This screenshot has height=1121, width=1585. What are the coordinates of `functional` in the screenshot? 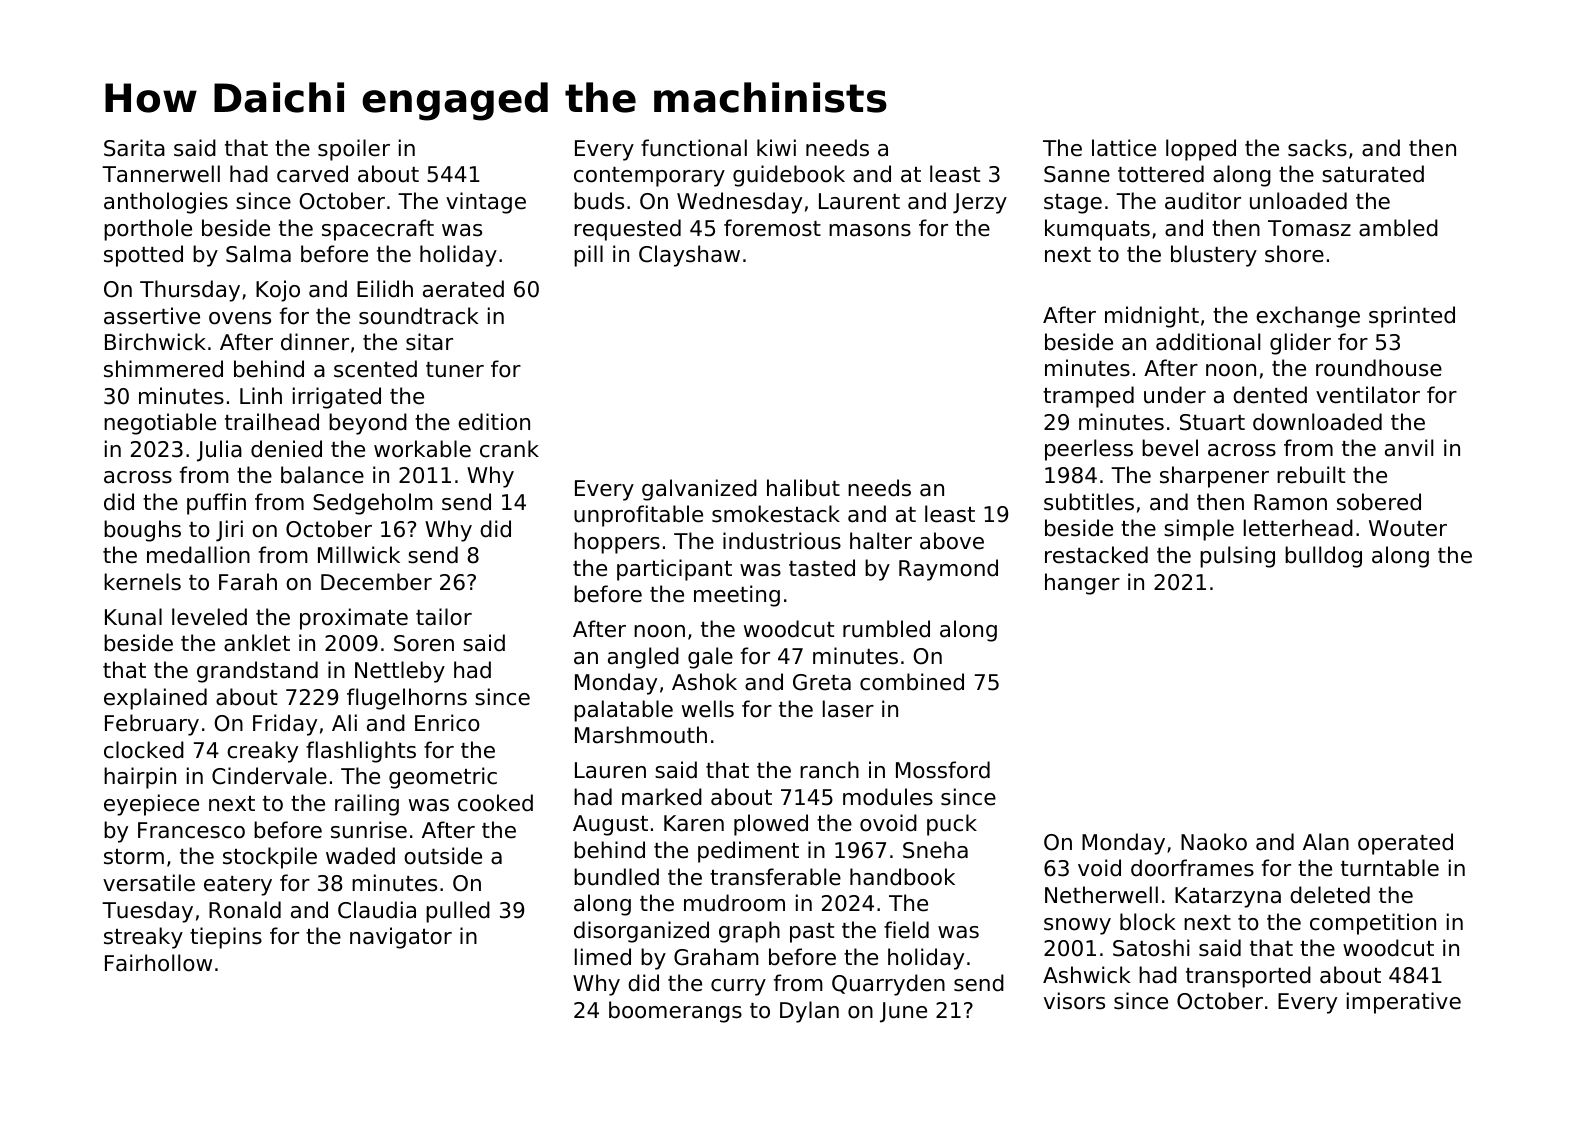 It's located at (694, 148).
